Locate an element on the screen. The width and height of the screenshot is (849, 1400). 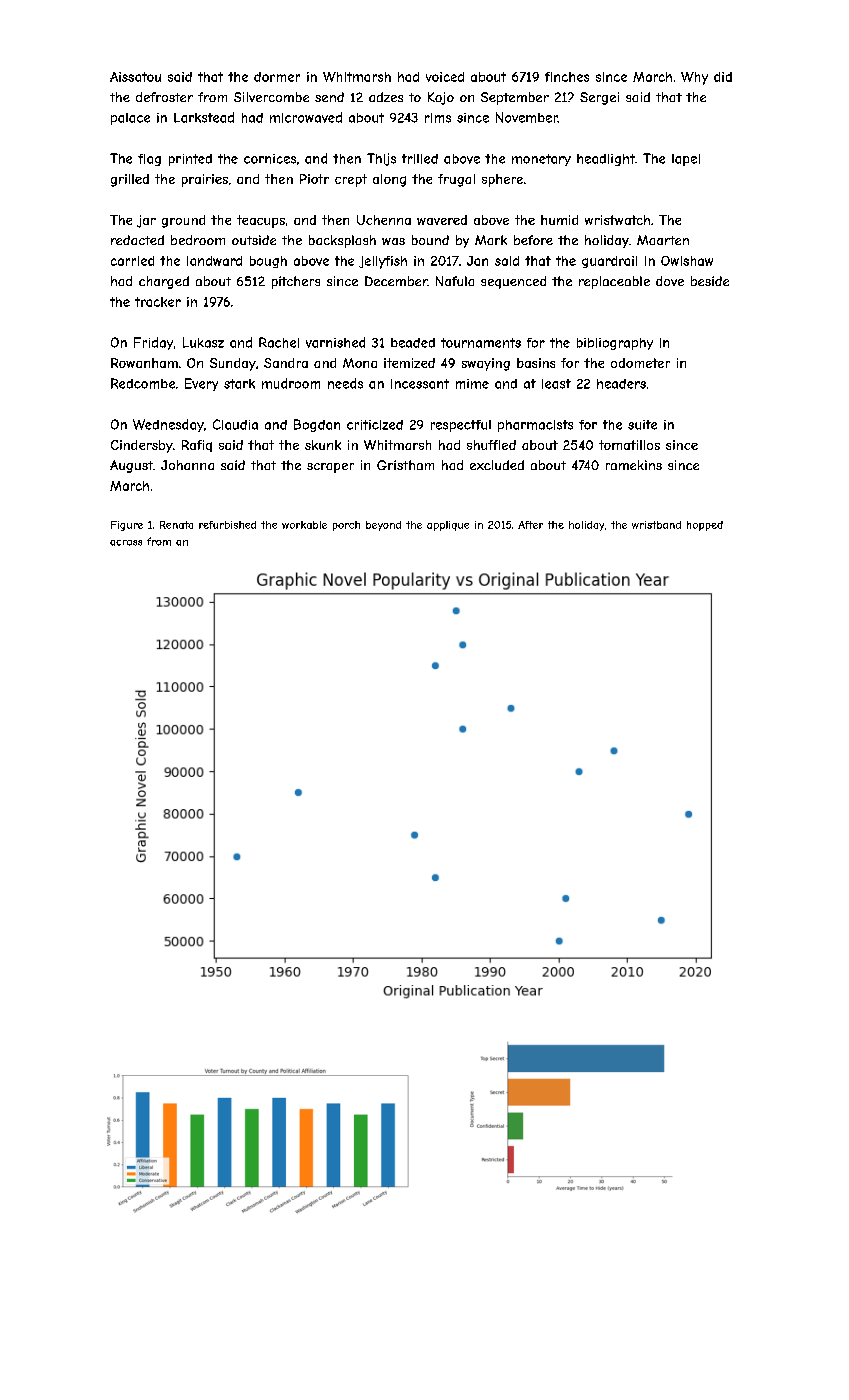
beyond is located at coordinates (383, 526).
